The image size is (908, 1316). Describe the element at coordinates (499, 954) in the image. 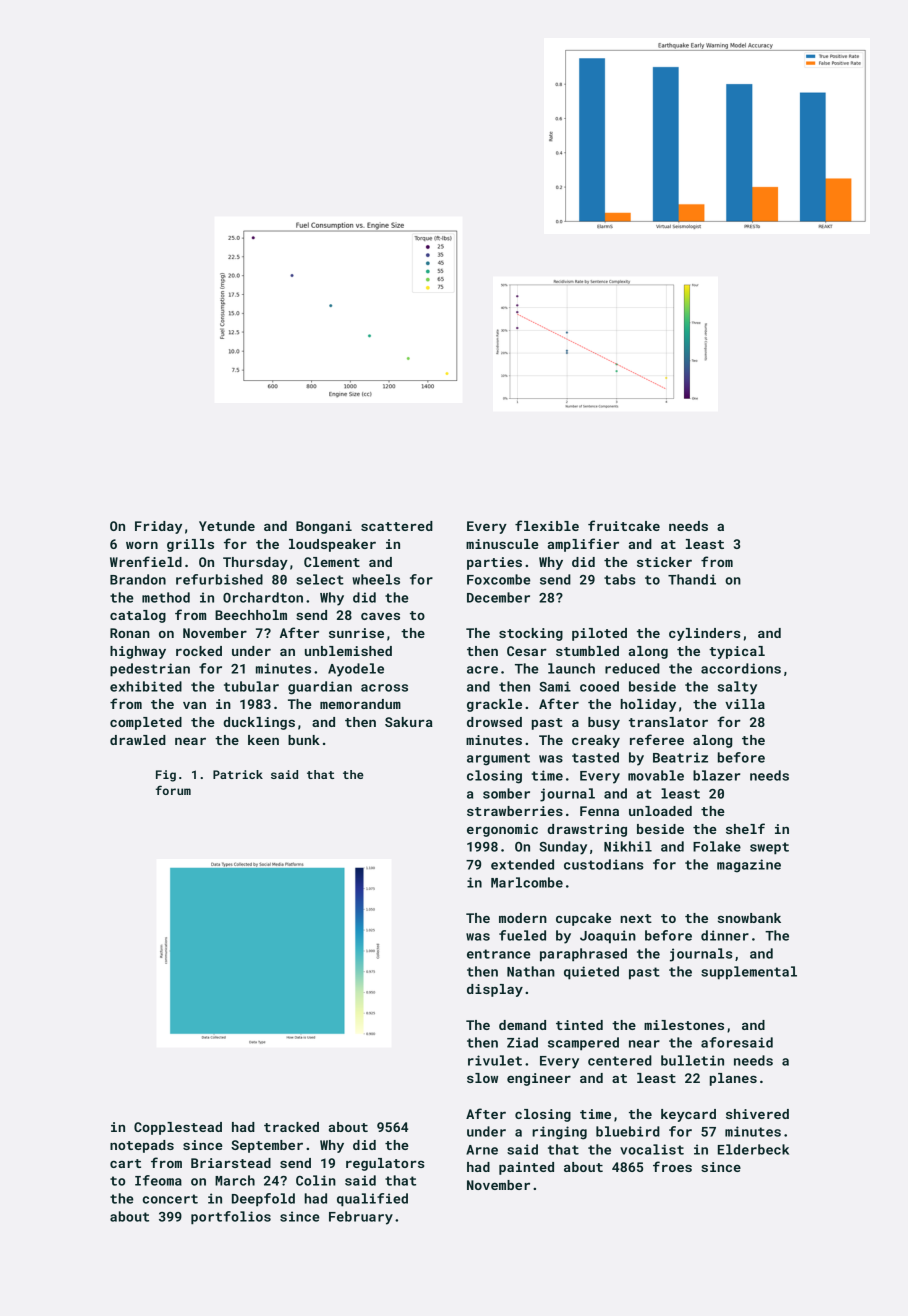

I see `entrance` at that location.
